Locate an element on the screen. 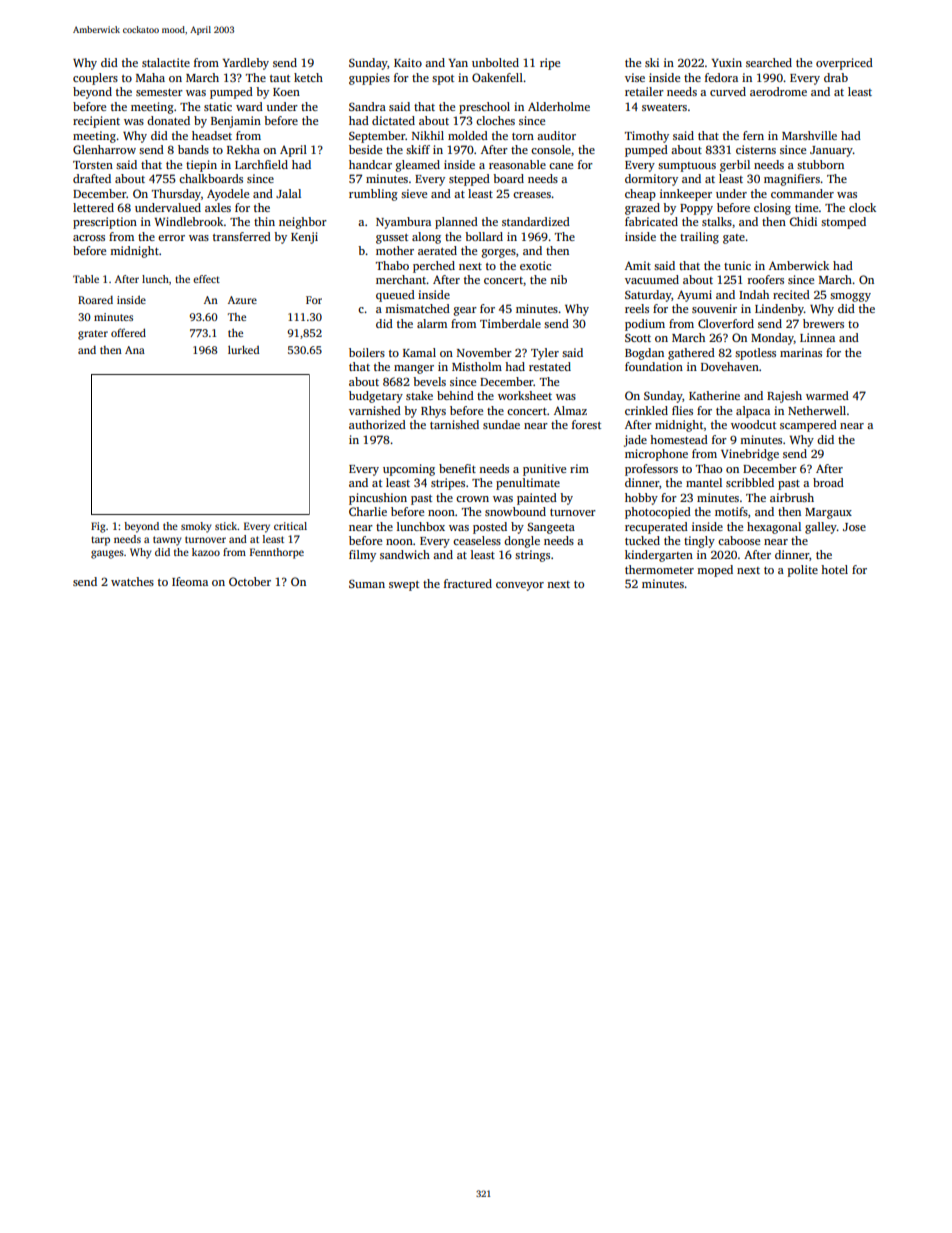 This screenshot has width=952, height=1233. broad is located at coordinates (828, 482).
